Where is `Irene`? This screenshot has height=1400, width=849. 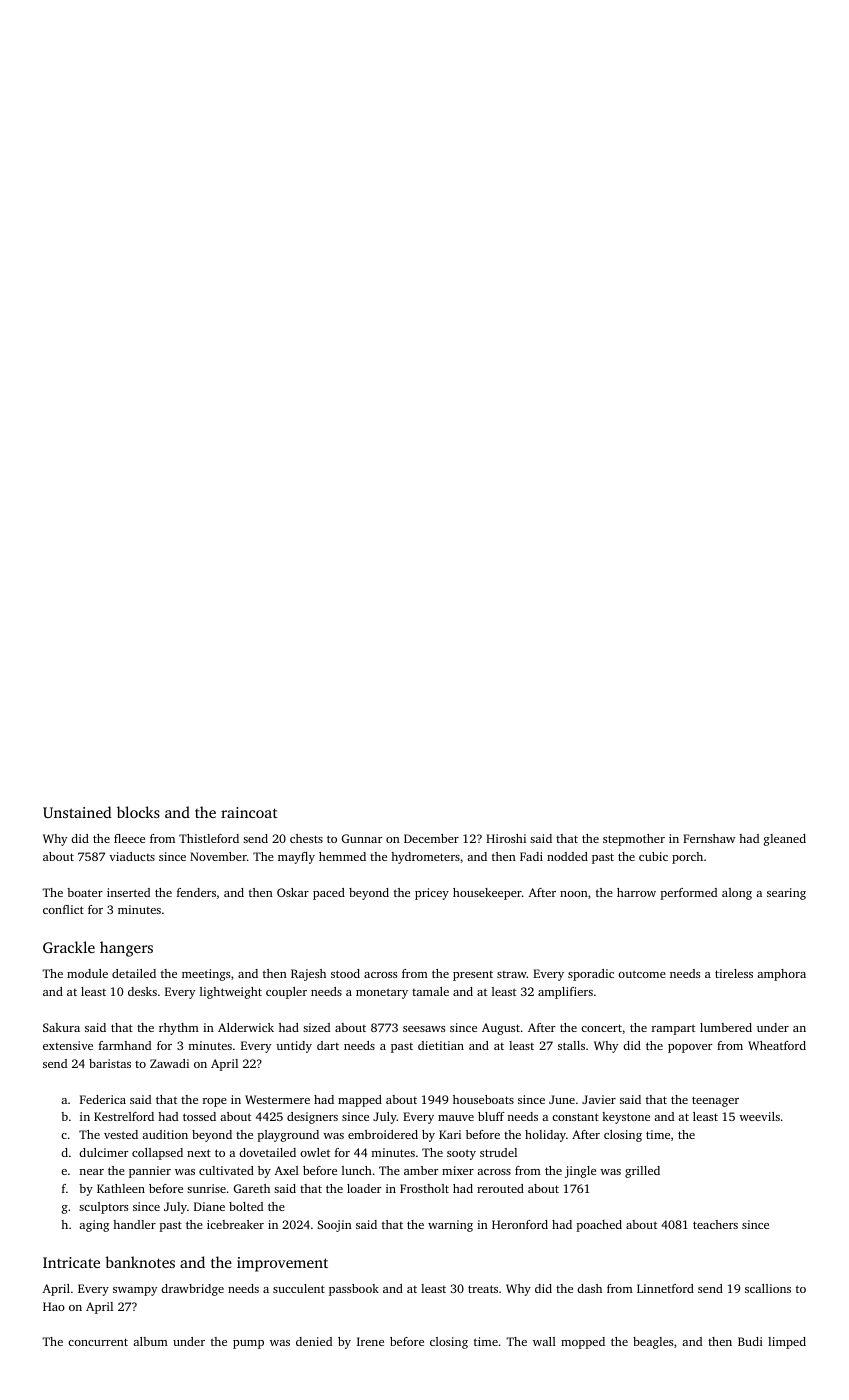 Irene is located at coordinates (370, 1341).
